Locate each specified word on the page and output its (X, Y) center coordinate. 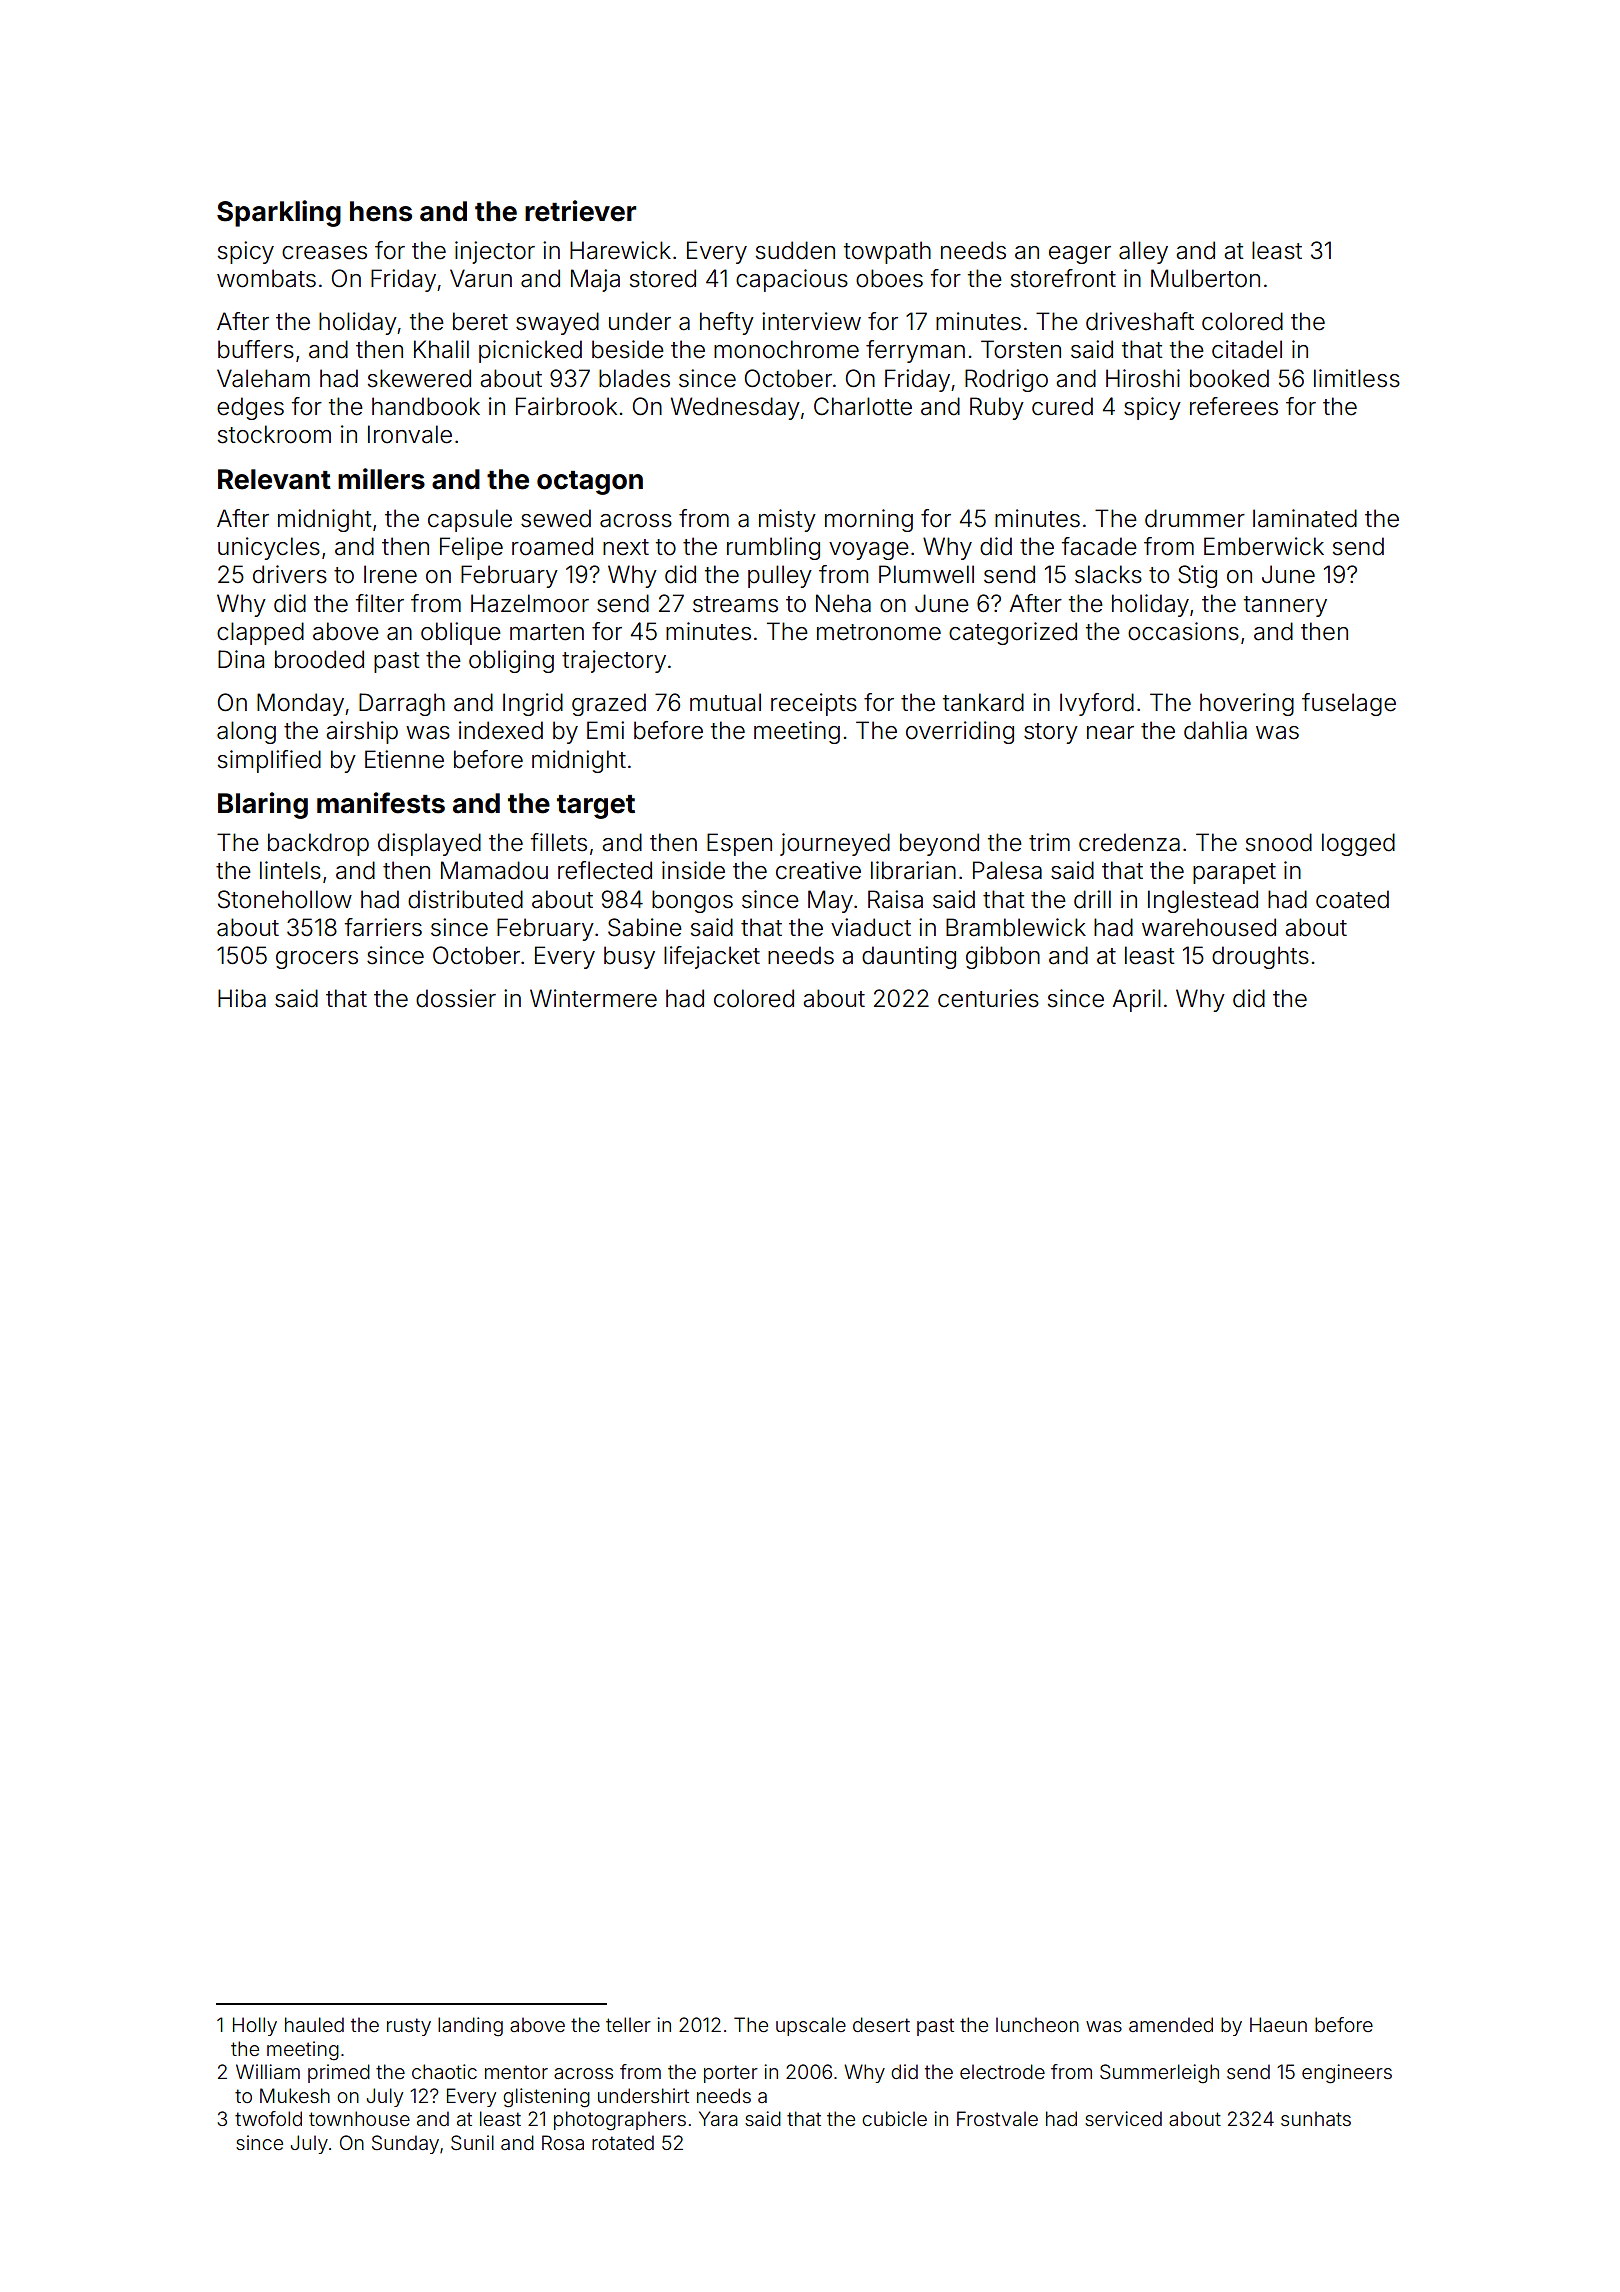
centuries (988, 998)
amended (1171, 2024)
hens (381, 211)
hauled (314, 2024)
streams (735, 604)
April (1137, 1000)
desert (881, 2024)
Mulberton (1205, 278)
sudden (795, 250)
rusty (409, 2027)
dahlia (1215, 730)
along (246, 732)
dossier (456, 998)
